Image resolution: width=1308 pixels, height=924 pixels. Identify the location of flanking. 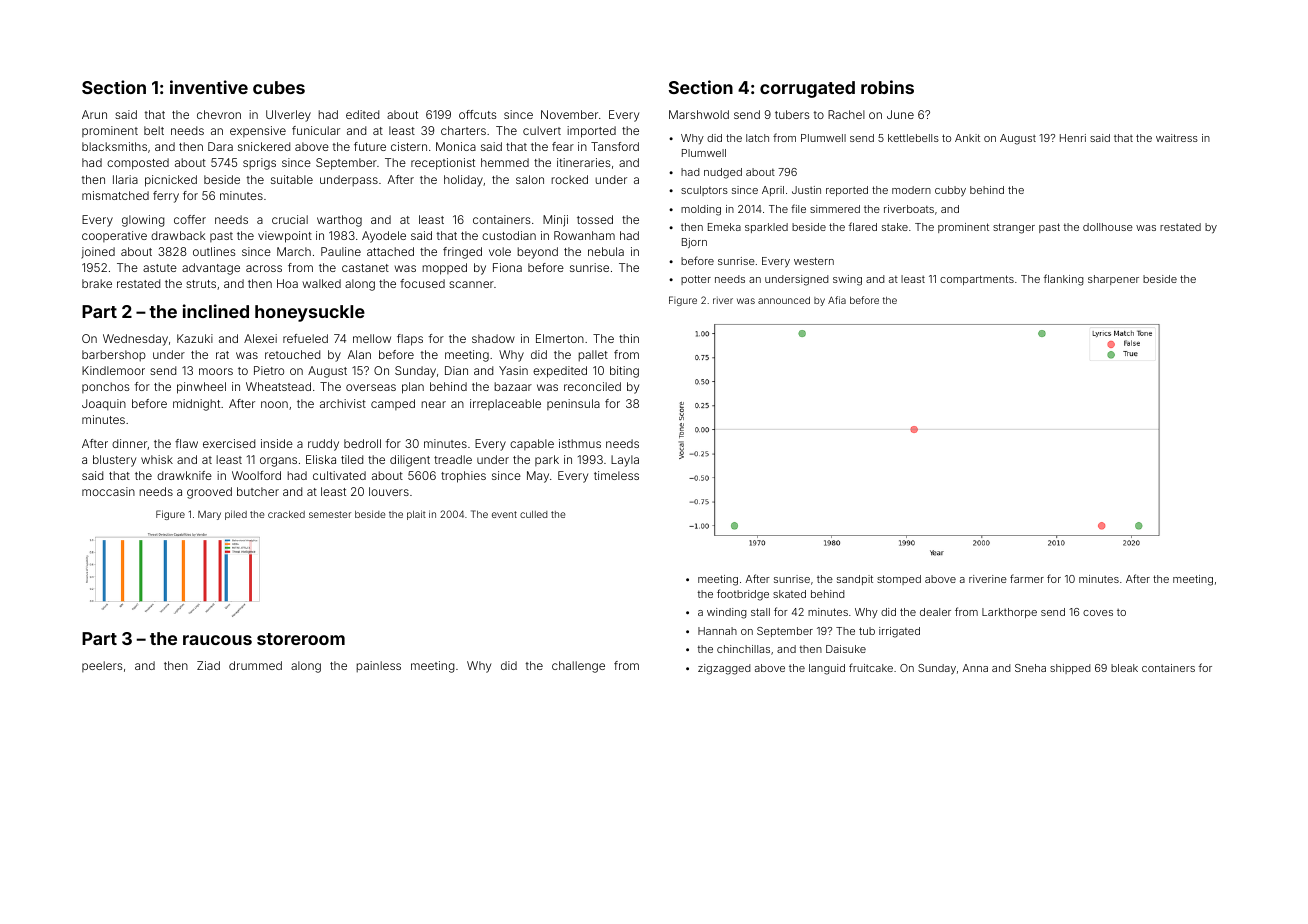
(1064, 280).
